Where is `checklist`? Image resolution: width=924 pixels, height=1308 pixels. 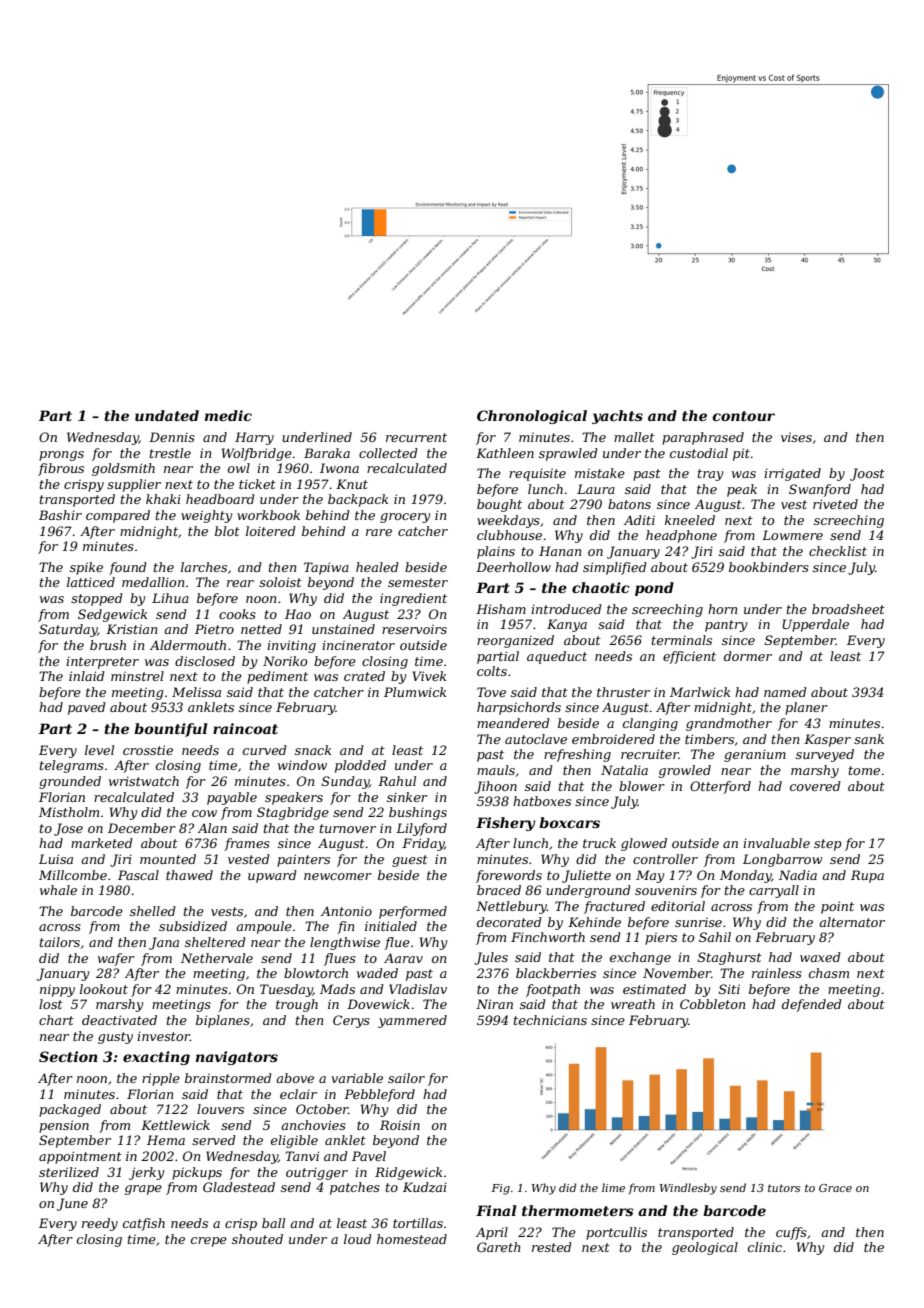 checklist is located at coordinates (838, 551).
